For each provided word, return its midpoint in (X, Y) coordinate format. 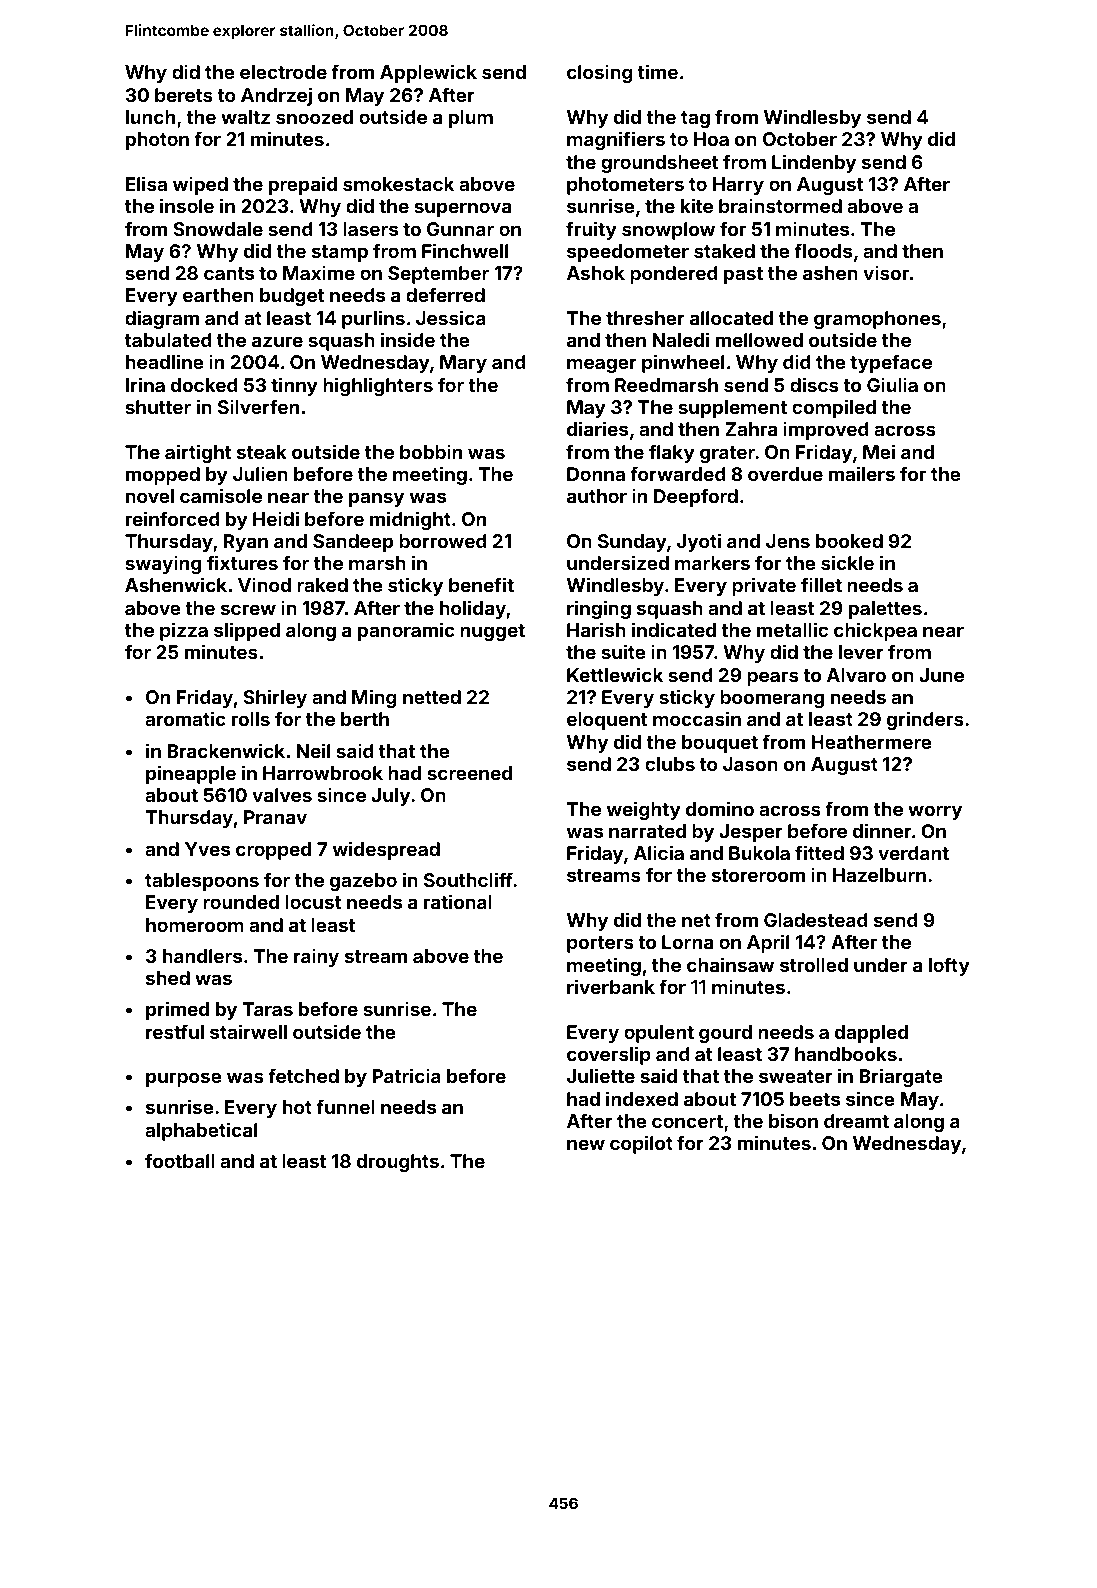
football (180, 1160)
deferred (445, 294)
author (597, 496)
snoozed (314, 117)
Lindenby (814, 163)
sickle (847, 562)
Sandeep (353, 543)
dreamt (856, 1121)
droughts (398, 1163)
